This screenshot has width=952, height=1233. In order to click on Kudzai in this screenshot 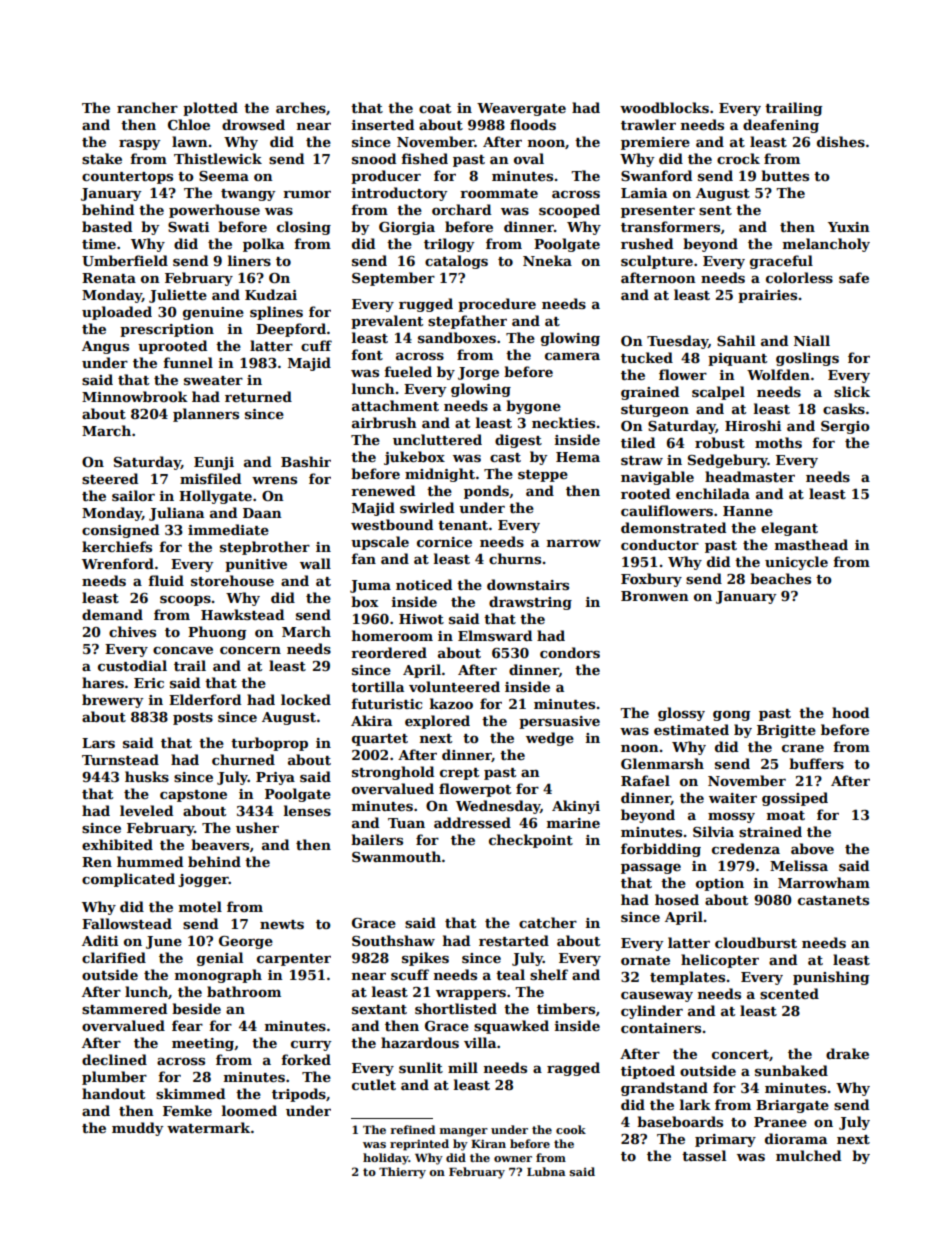, I will do `click(271, 294)`.
